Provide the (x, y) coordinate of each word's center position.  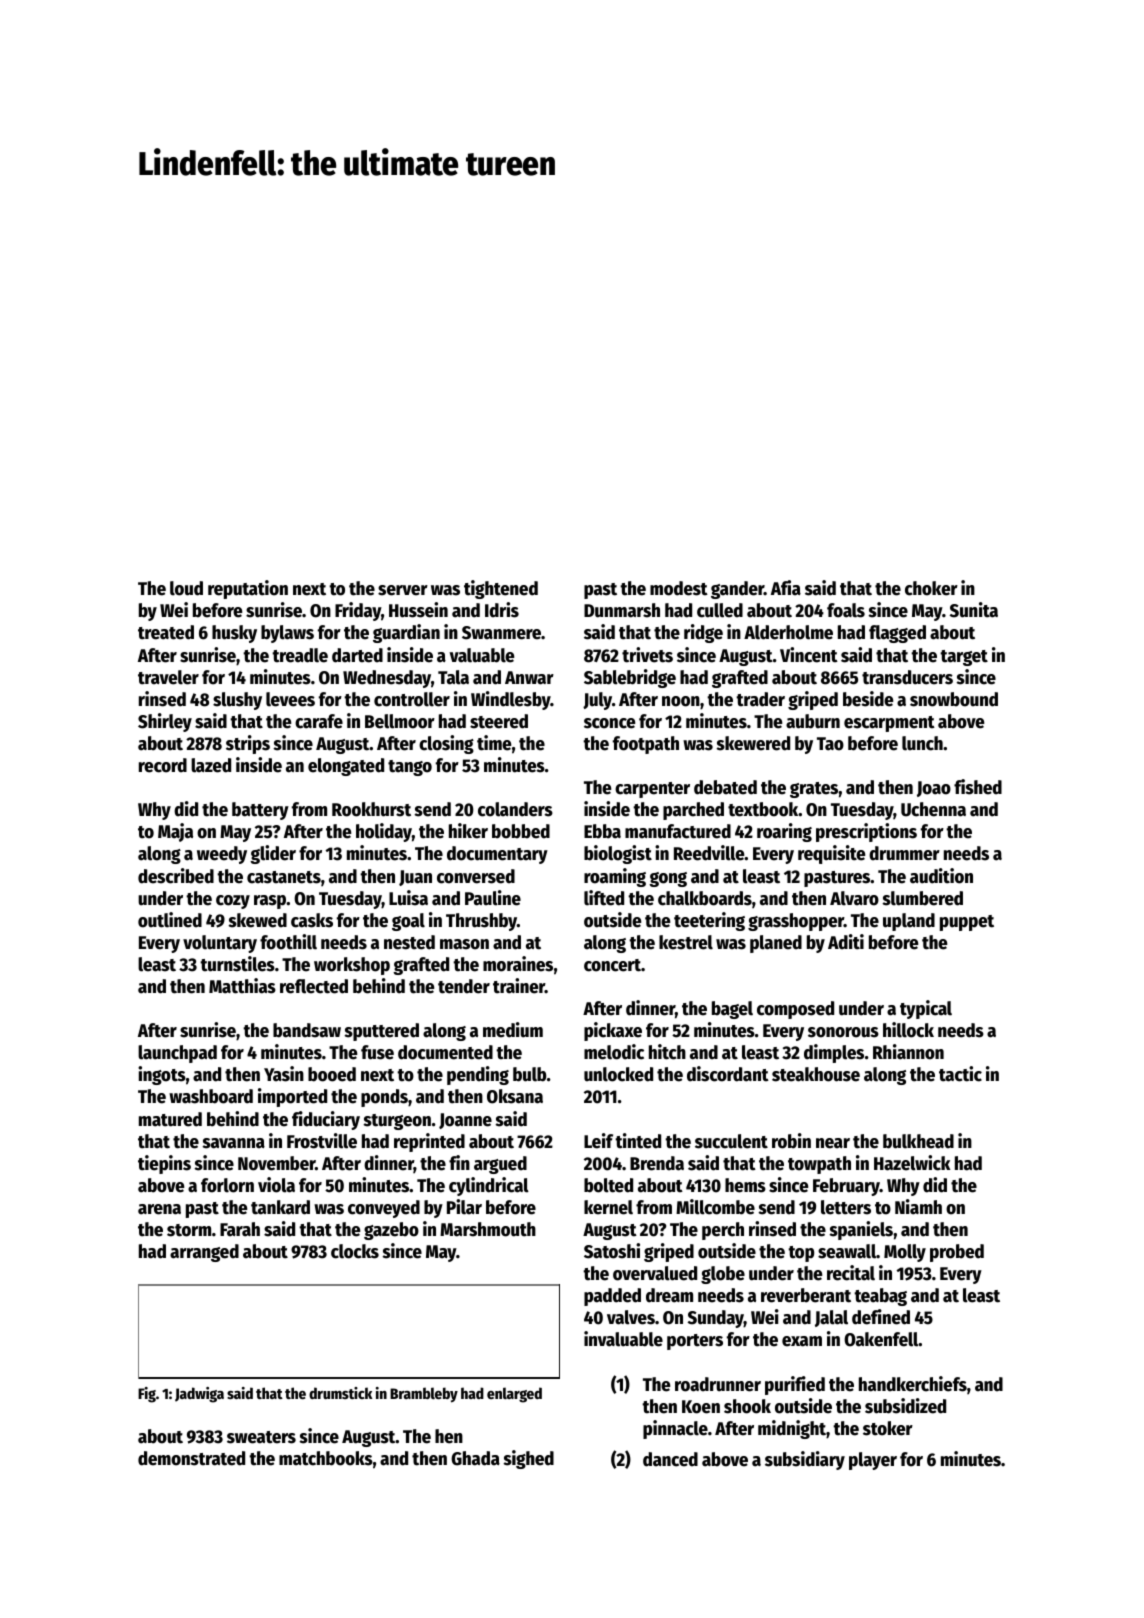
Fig (147, 1395)
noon (681, 701)
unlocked (618, 1074)
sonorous (843, 1032)
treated (166, 632)
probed (957, 1253)
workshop (352, 966)
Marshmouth (488, 1229)
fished (978, 787)
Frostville (322, 1141)
